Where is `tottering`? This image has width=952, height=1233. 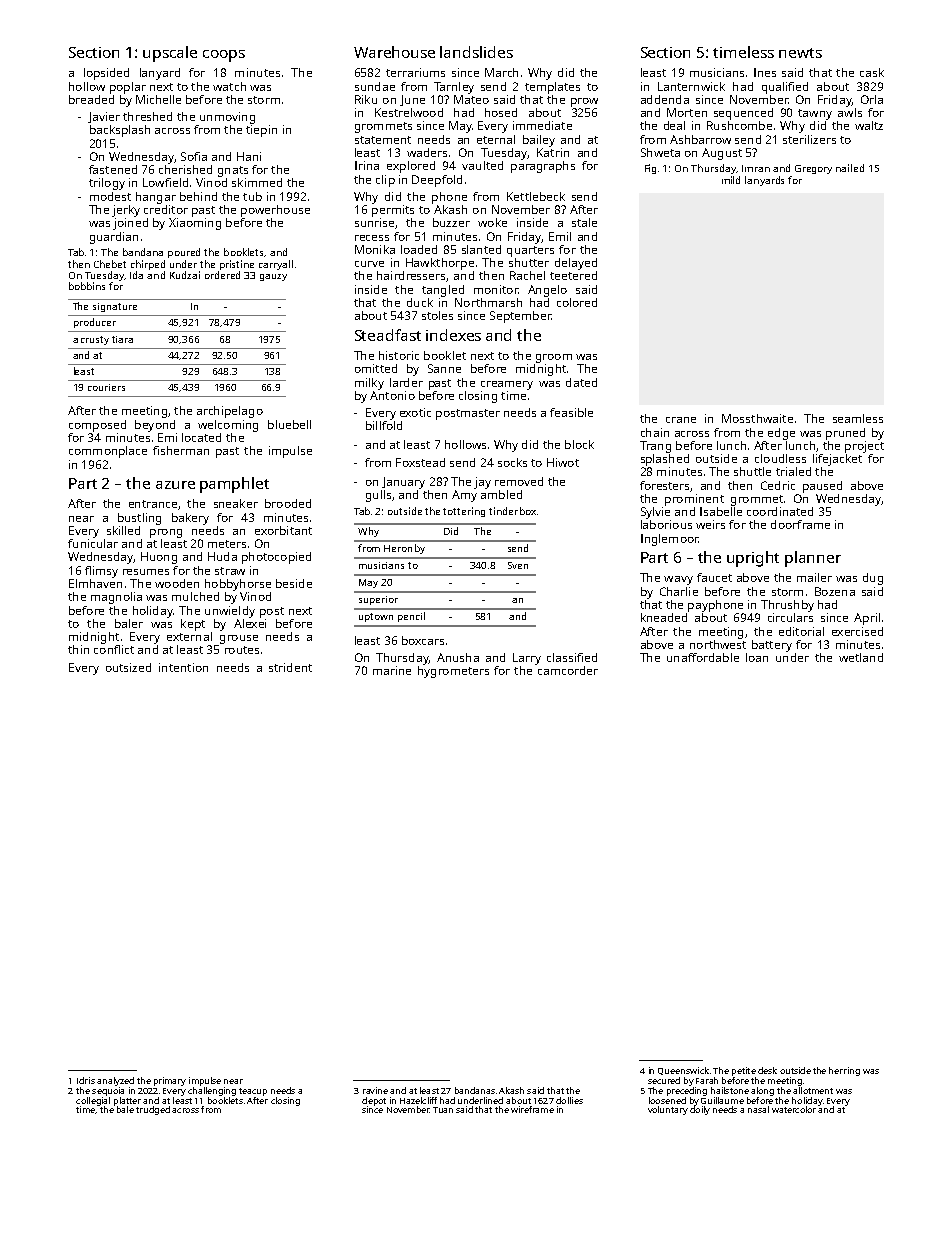
tottering is located at coordinates (464, 512).
